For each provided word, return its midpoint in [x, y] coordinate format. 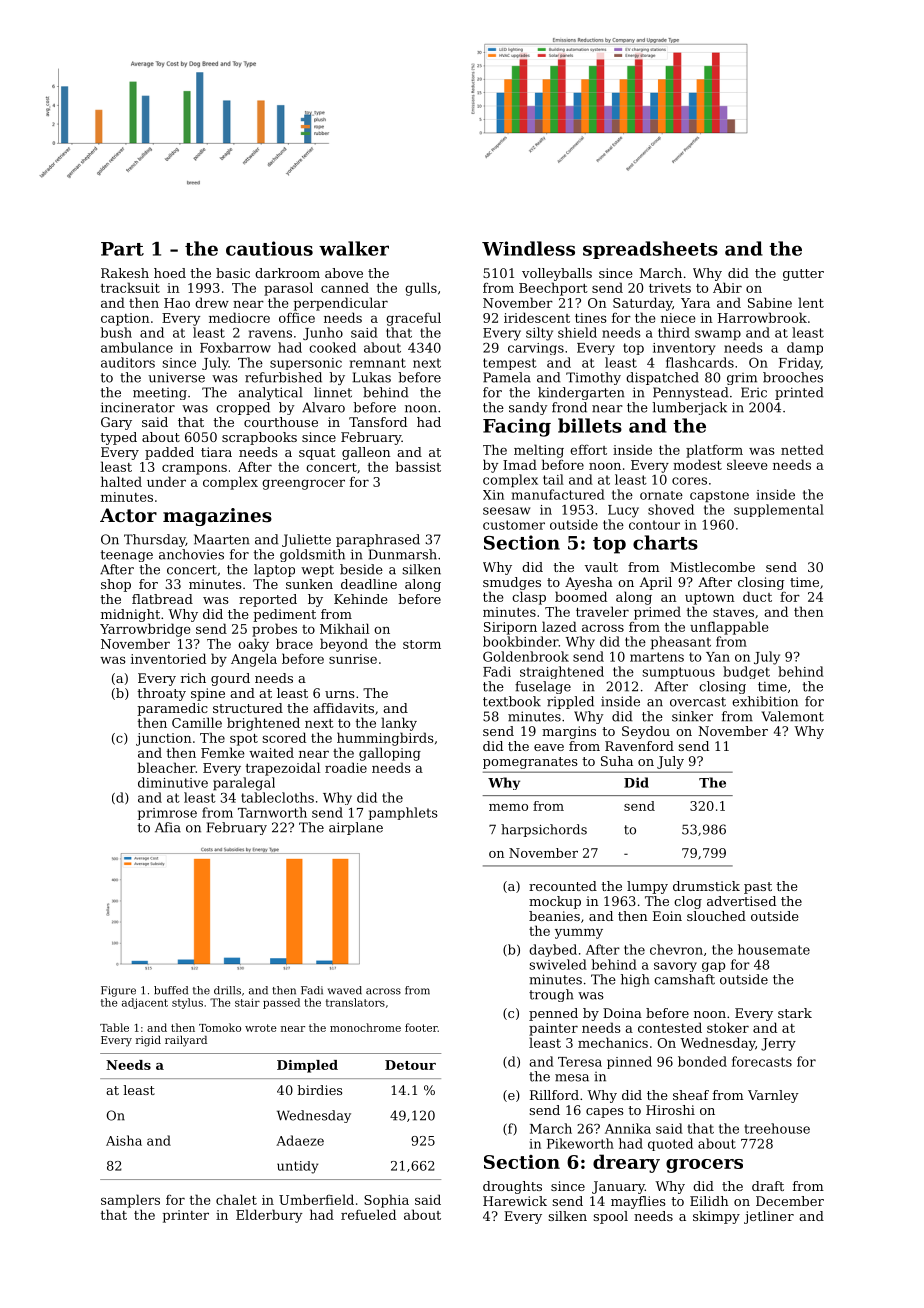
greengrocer [303, 484]
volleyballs [557, 274]
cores [689, 481]
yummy [579, 933]
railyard [186, 1041]
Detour [410, 1065]
